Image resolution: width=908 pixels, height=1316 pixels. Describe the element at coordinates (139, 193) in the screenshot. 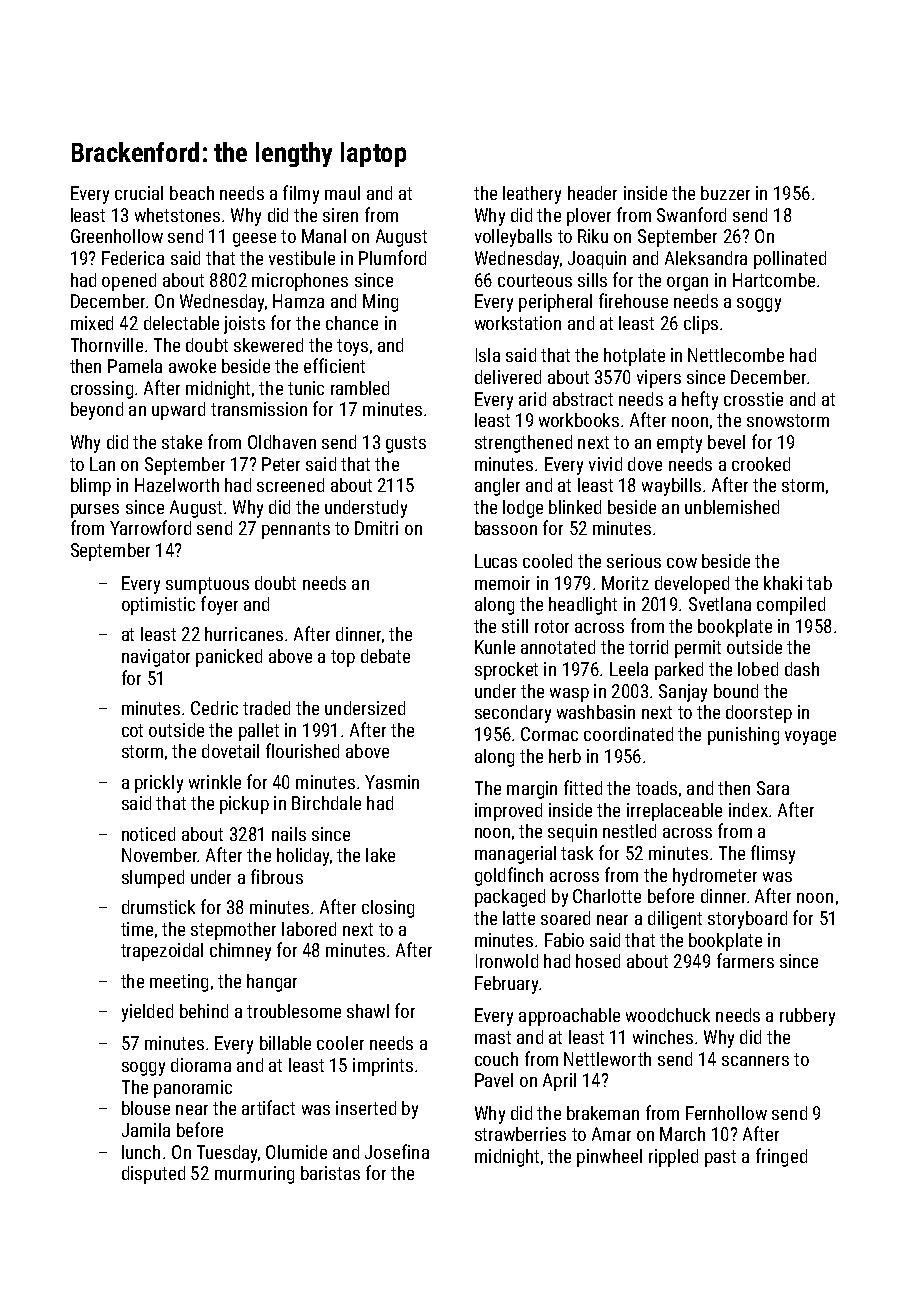

I see `crucial` at that location.
